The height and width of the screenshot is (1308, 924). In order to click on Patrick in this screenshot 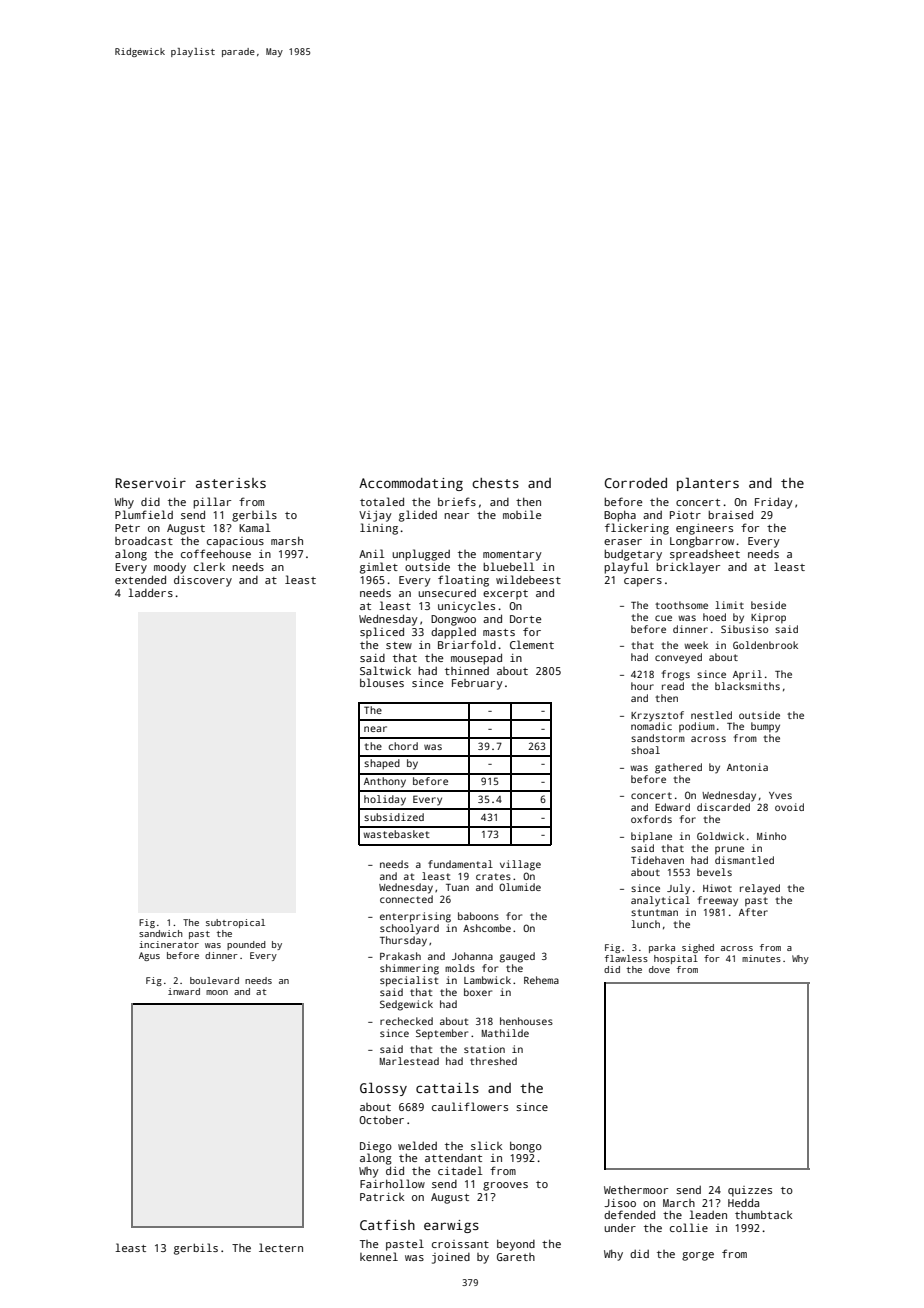, I will do `click(382, 1197)`.
